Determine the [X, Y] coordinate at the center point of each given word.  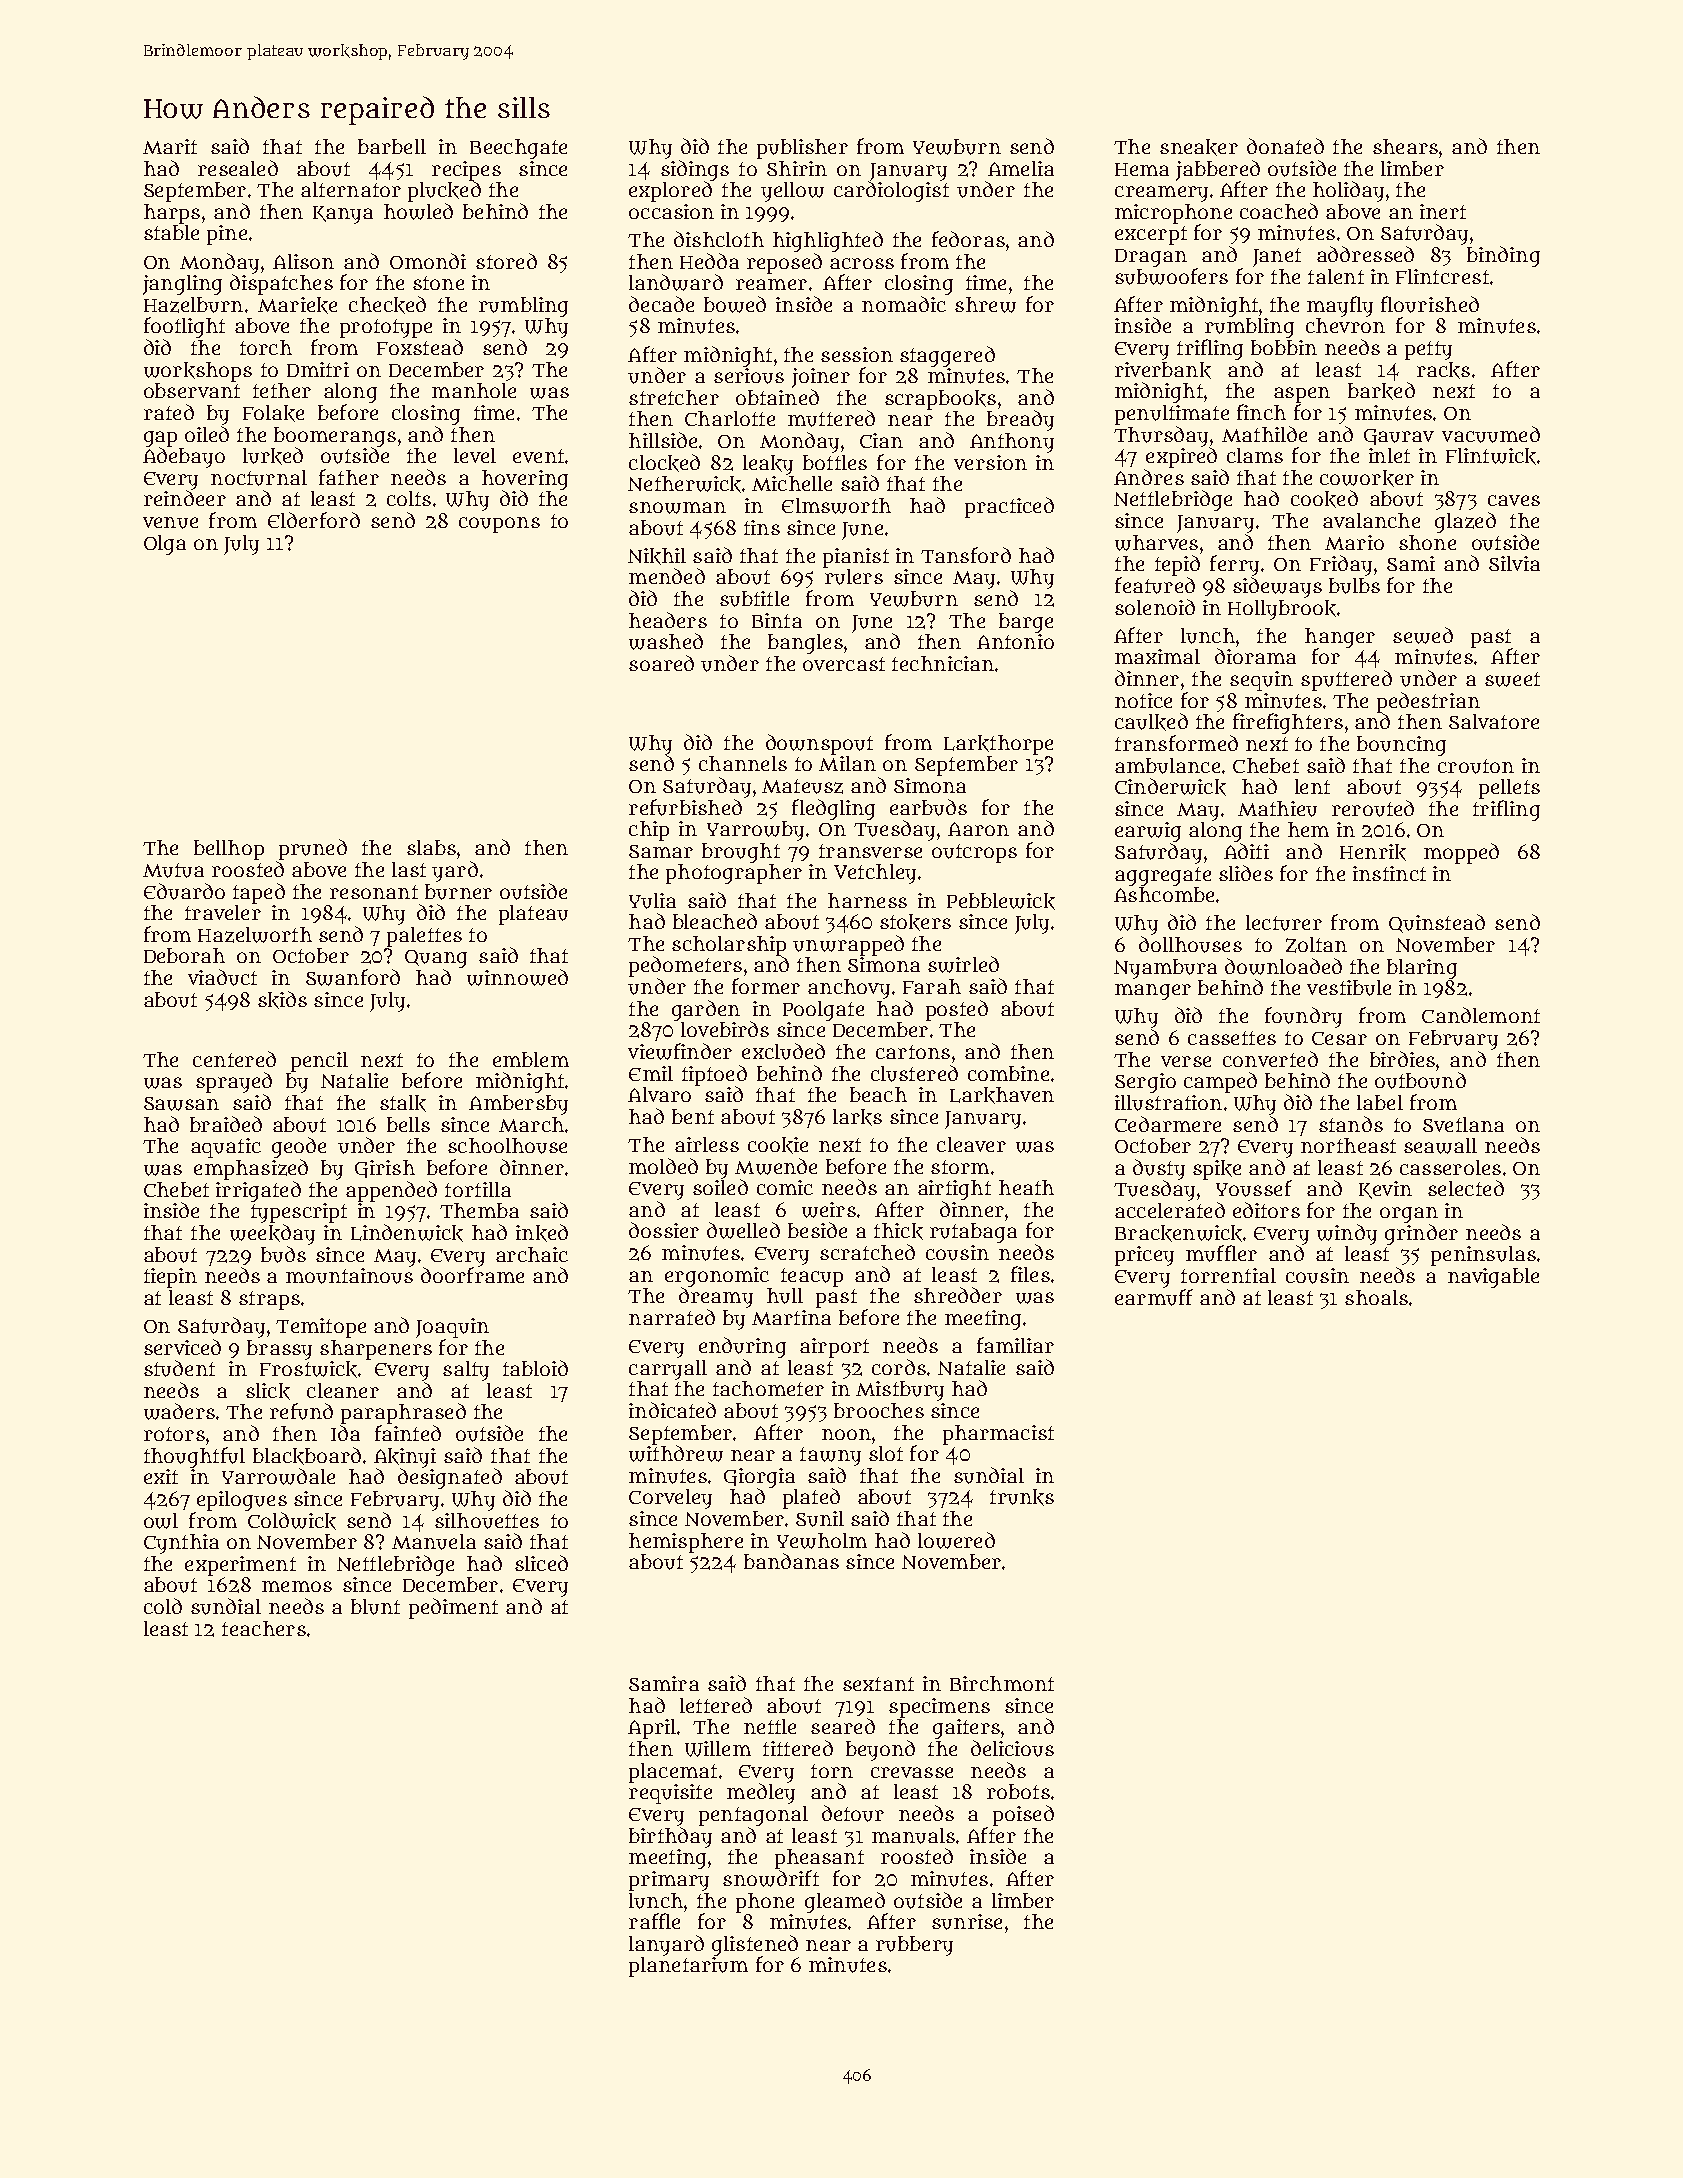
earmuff [1154, 1297]
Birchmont [1002, 1683]
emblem [531, 1059]
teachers [264, 1628]
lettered [716, 1705]
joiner [821, 378]
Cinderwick [1170, 787]
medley [761, 1793]
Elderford [314, 520]
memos [297, 1586]
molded [663, 1166]
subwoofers [1171, 276]
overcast [844, 664]
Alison [303, 261]
